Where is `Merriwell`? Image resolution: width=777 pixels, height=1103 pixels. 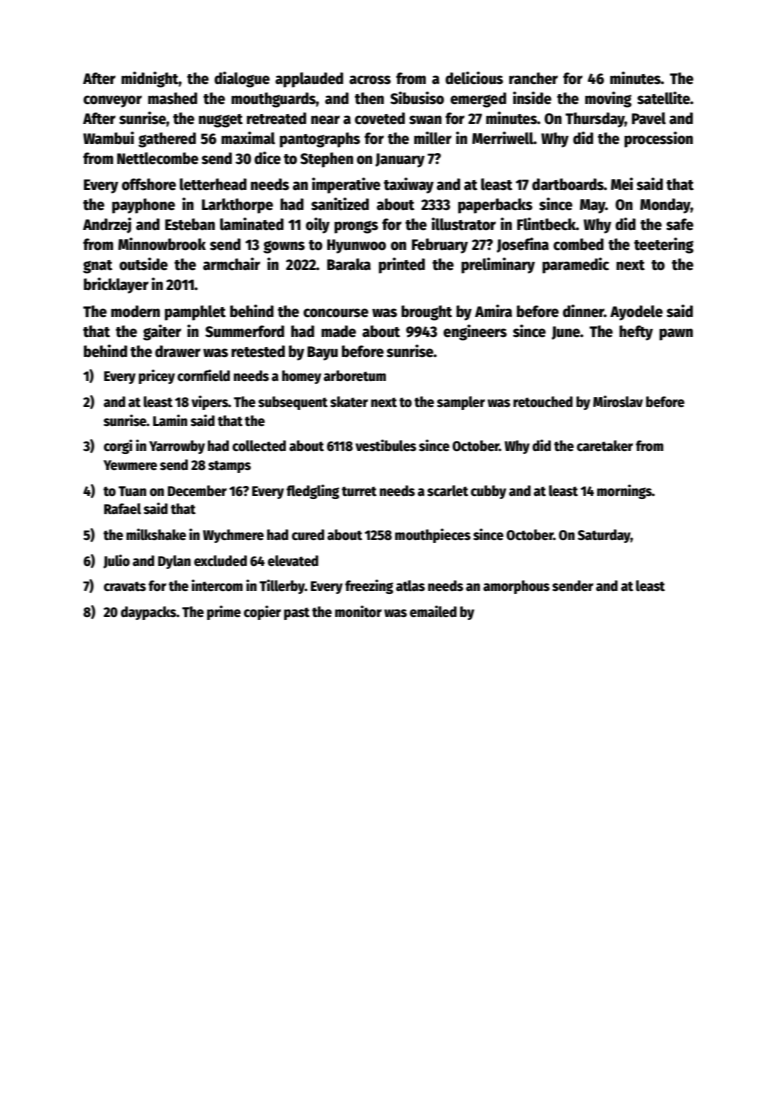 Merriwell is located at coordinates (503, 137).
